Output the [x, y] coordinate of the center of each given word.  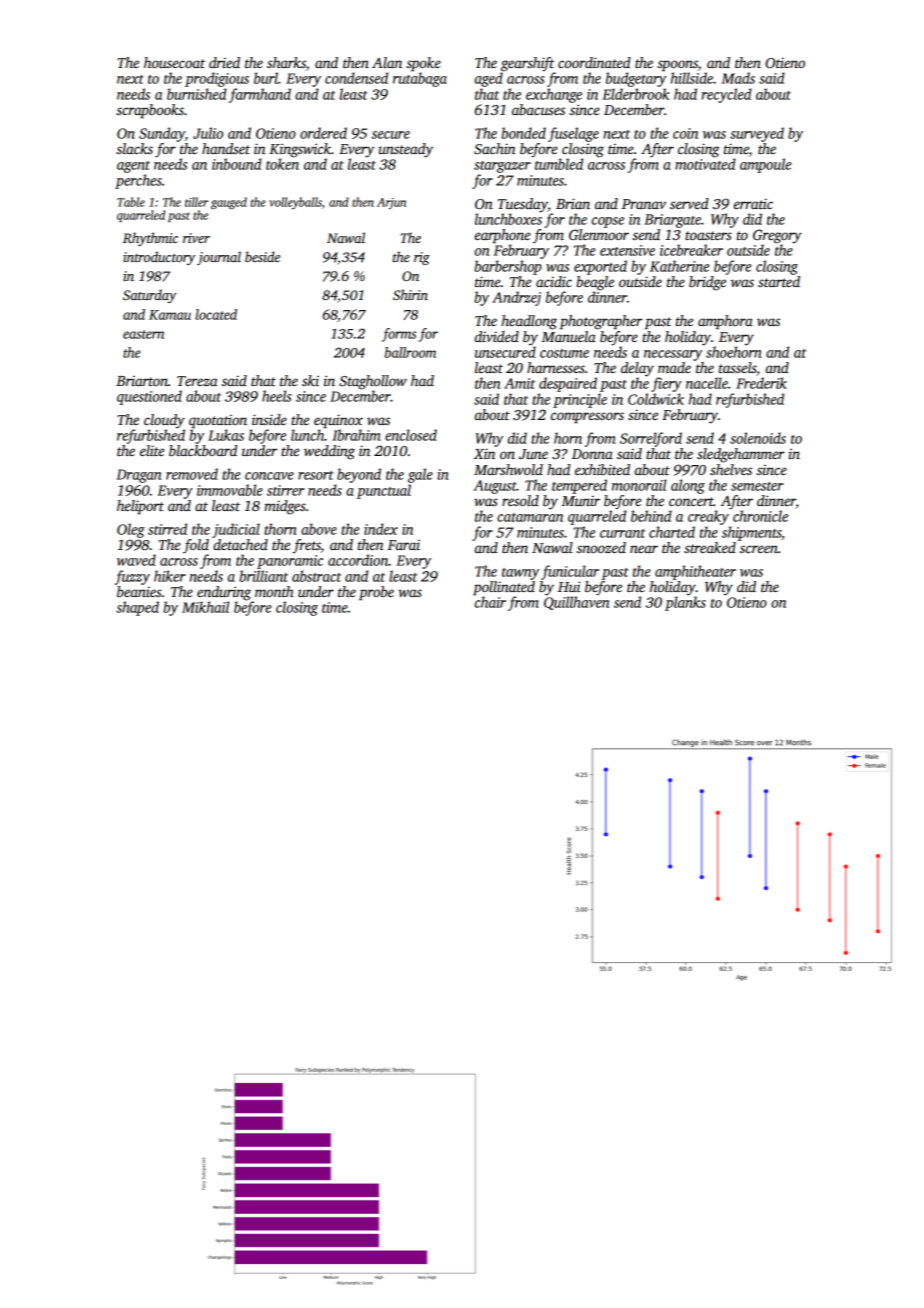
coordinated [594, 62]
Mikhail [205, 607]
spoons [677, 65]
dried [224, 62]
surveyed [757, 134]
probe [376, 593]
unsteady [406, 150]
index [381, 529]
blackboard [203, 450]
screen [759, 549]
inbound [237, 164]
